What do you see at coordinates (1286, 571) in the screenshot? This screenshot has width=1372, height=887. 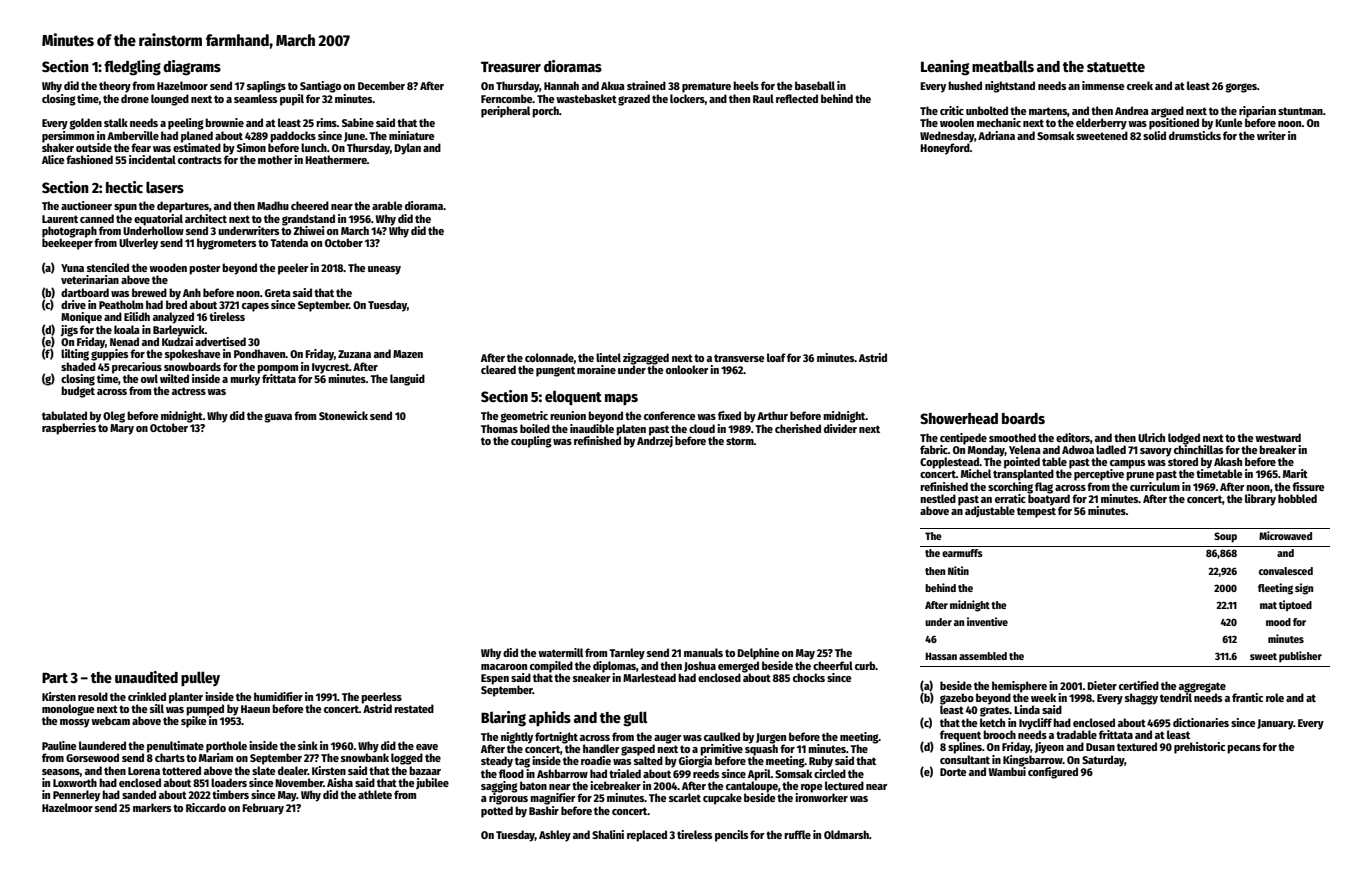 I see `convalesced` at bounding box center [1286, 571].
